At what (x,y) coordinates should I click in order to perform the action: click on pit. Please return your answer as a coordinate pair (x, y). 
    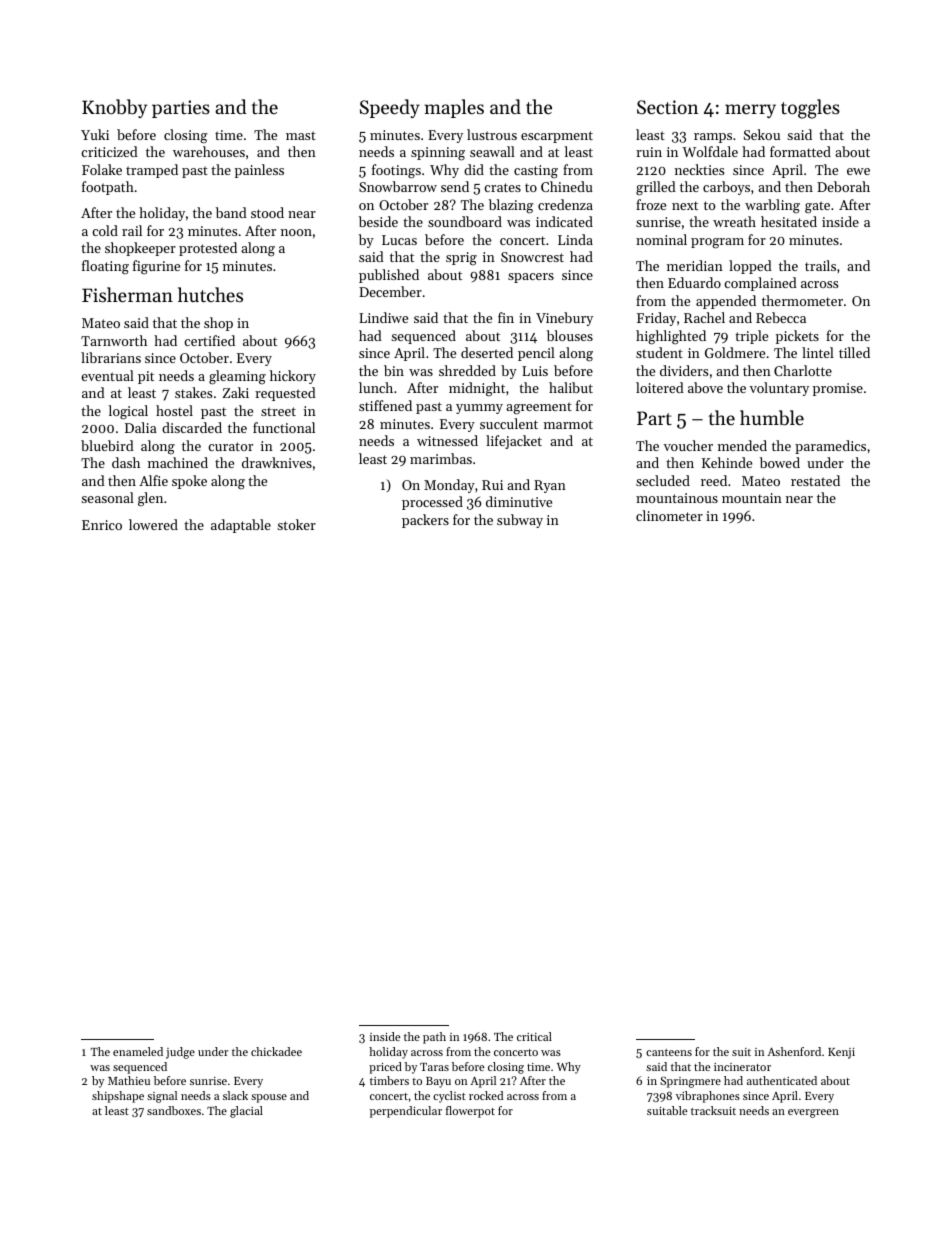
    Looking at the image, I should click on (146, 377).
